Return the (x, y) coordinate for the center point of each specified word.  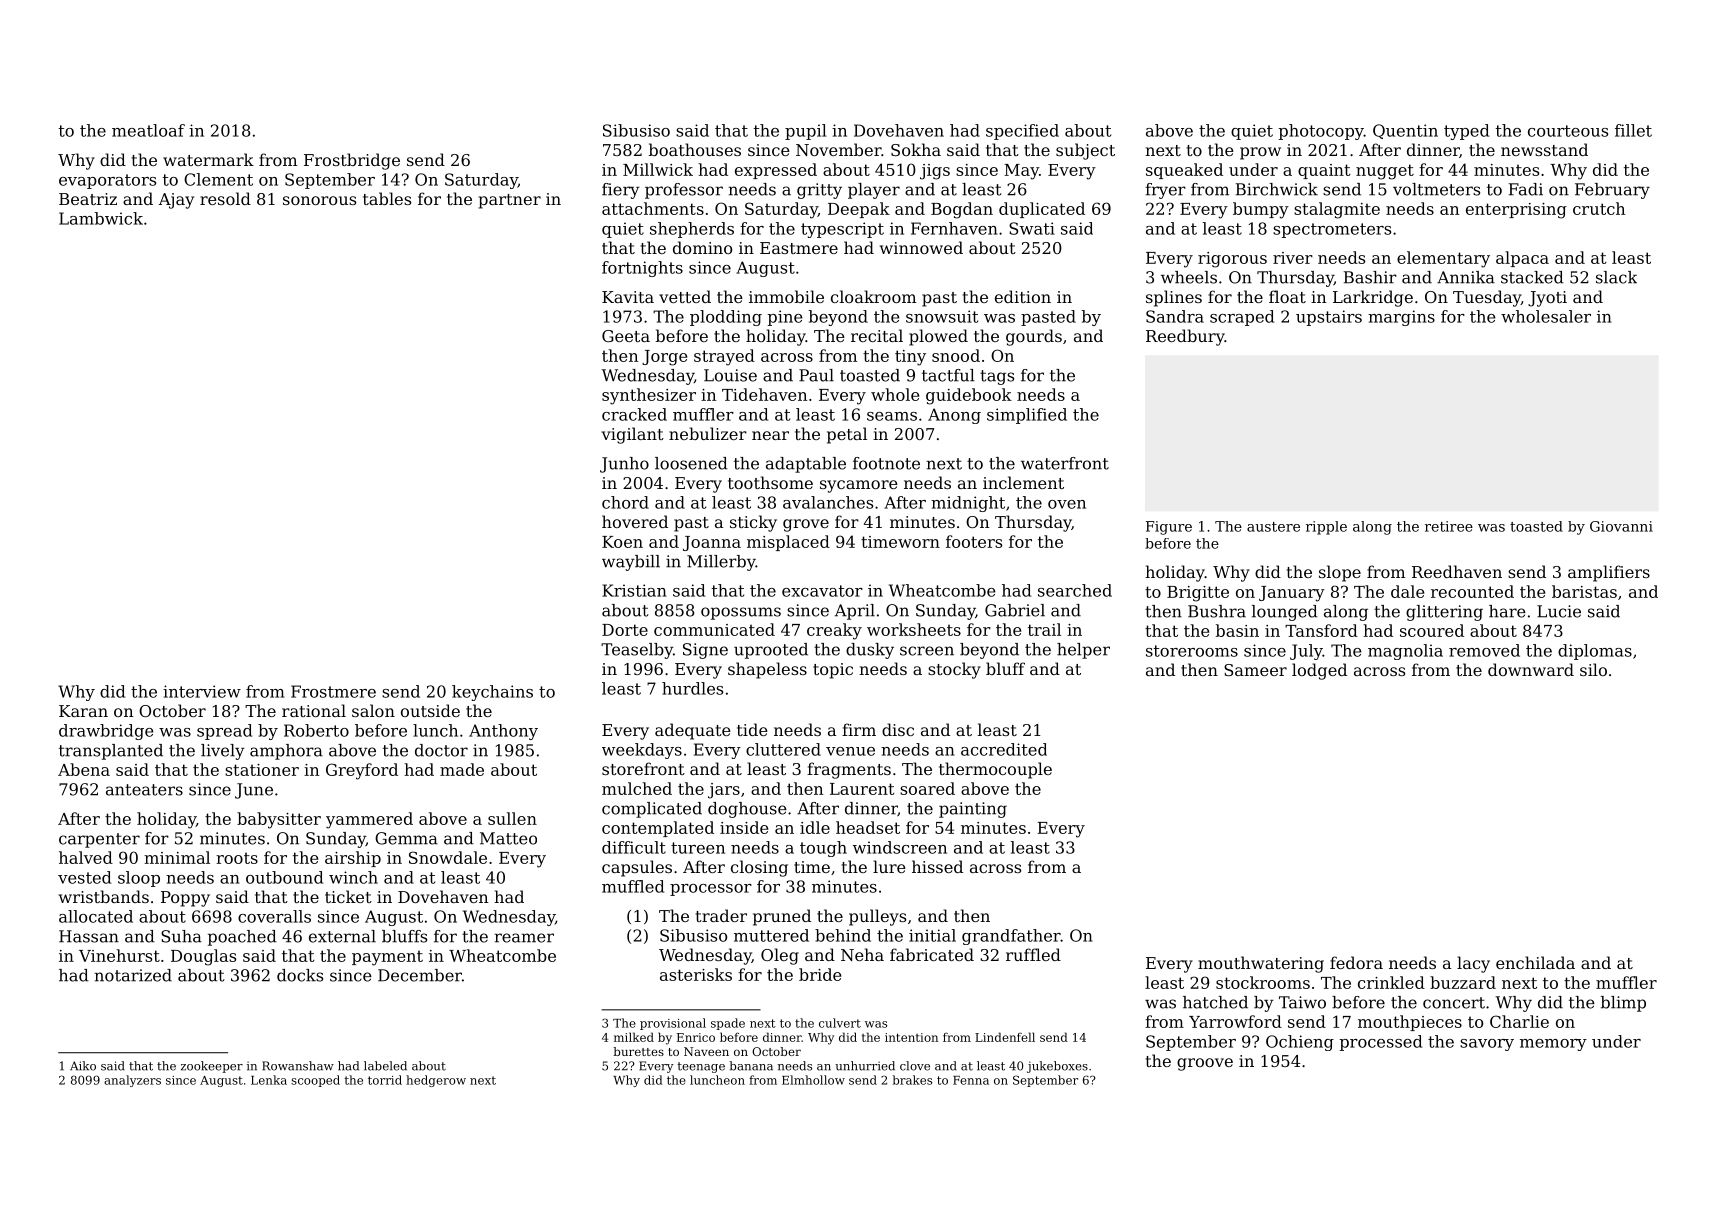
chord (625, 502)
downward (1531, 669)
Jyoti (1547, 299)
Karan (83, 711)
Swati (1032, 228)
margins (1401, 318)
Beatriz (88, 199)
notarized (133, 975)
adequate (693, 731)
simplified (1027, 416)
